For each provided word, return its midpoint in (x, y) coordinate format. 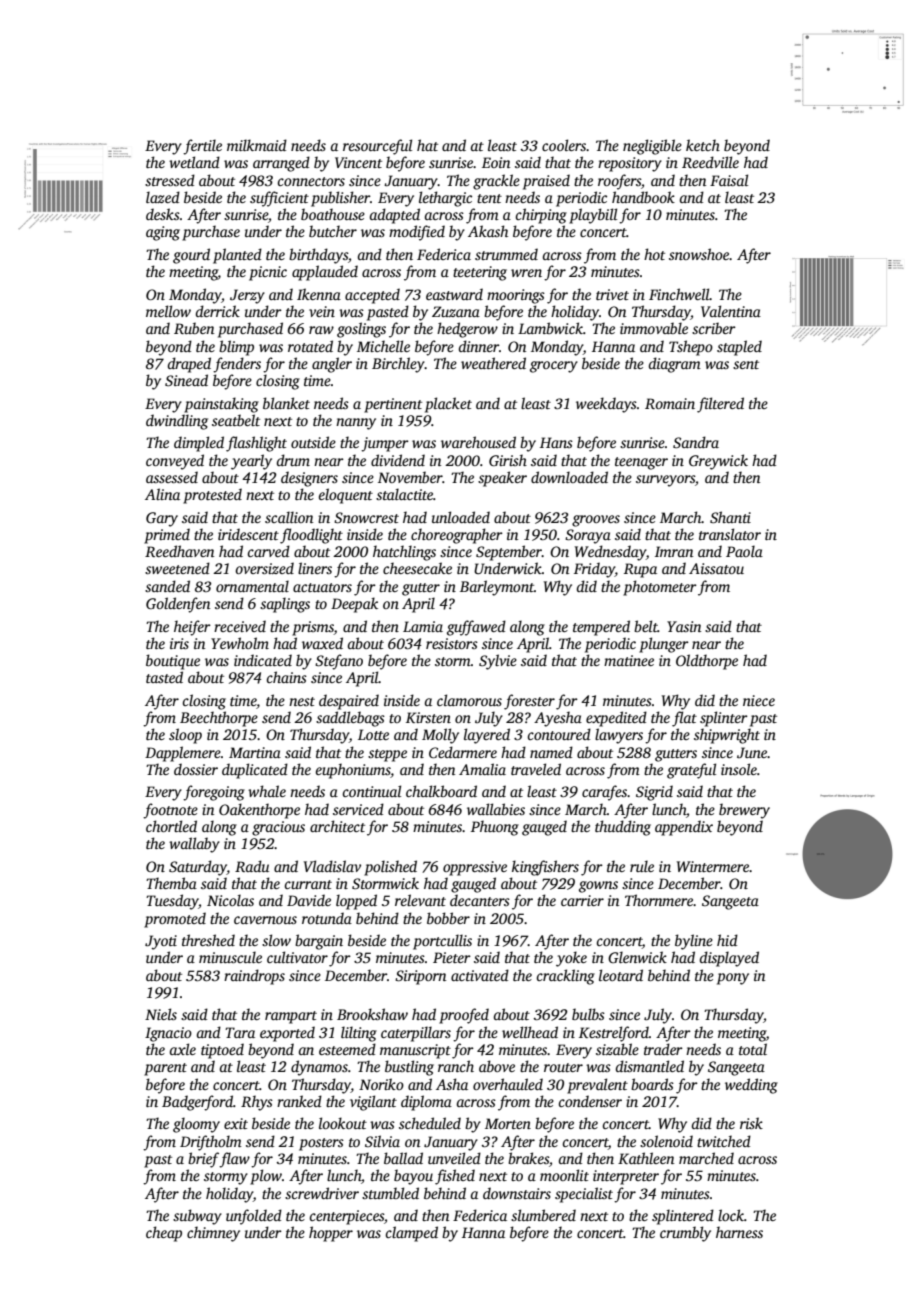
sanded (167, 586)
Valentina (731, 311)
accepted (372, 296)
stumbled (390, 1193)
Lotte (373, 734)
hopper (331, 1234)
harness (739, 1232)
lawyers (619, 736)
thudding (623, 828)
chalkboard (441, 791)
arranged (281, 164)
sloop (185, 736)
